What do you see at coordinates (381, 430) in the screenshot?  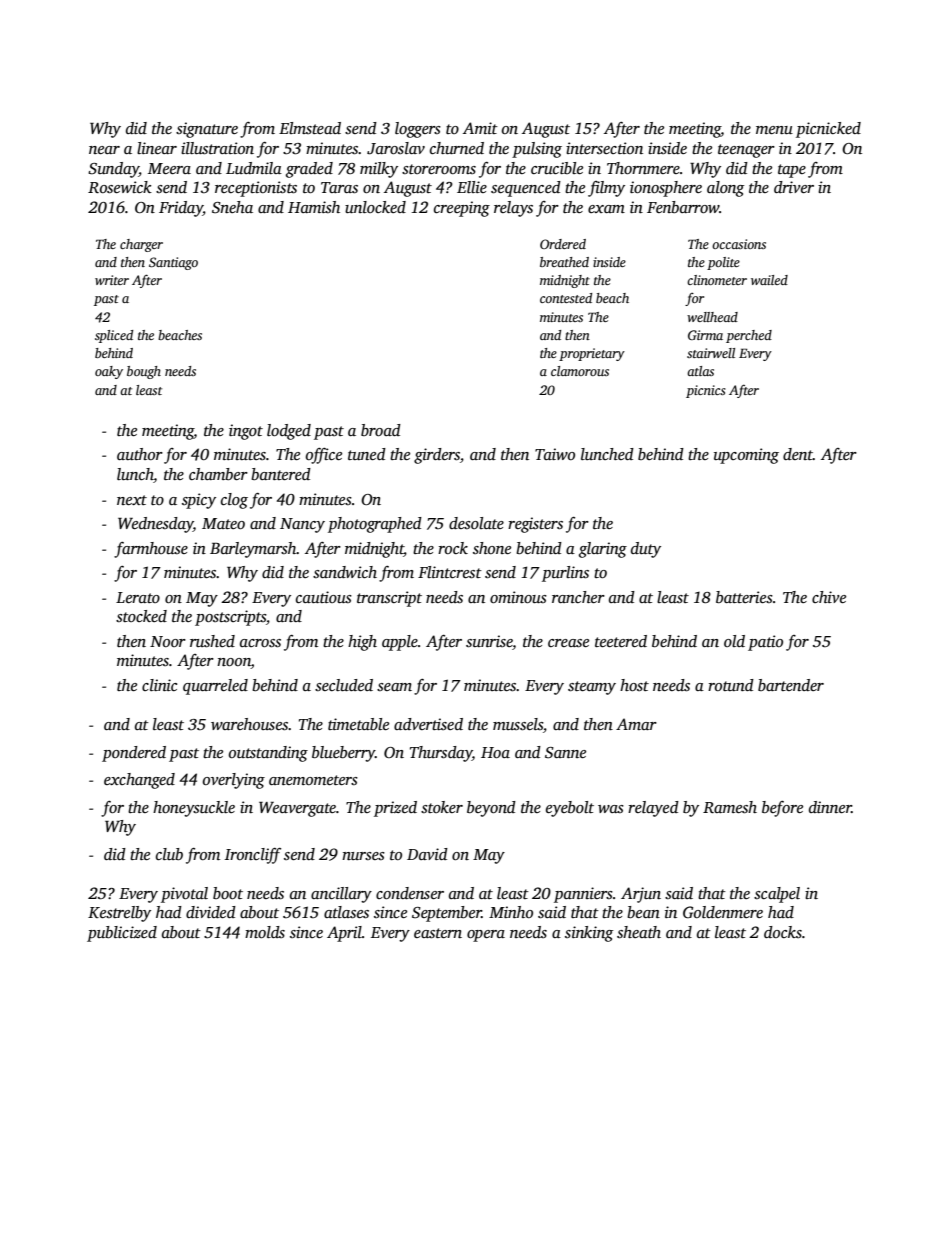 I see `broad` at bounding box center [381, 430].
